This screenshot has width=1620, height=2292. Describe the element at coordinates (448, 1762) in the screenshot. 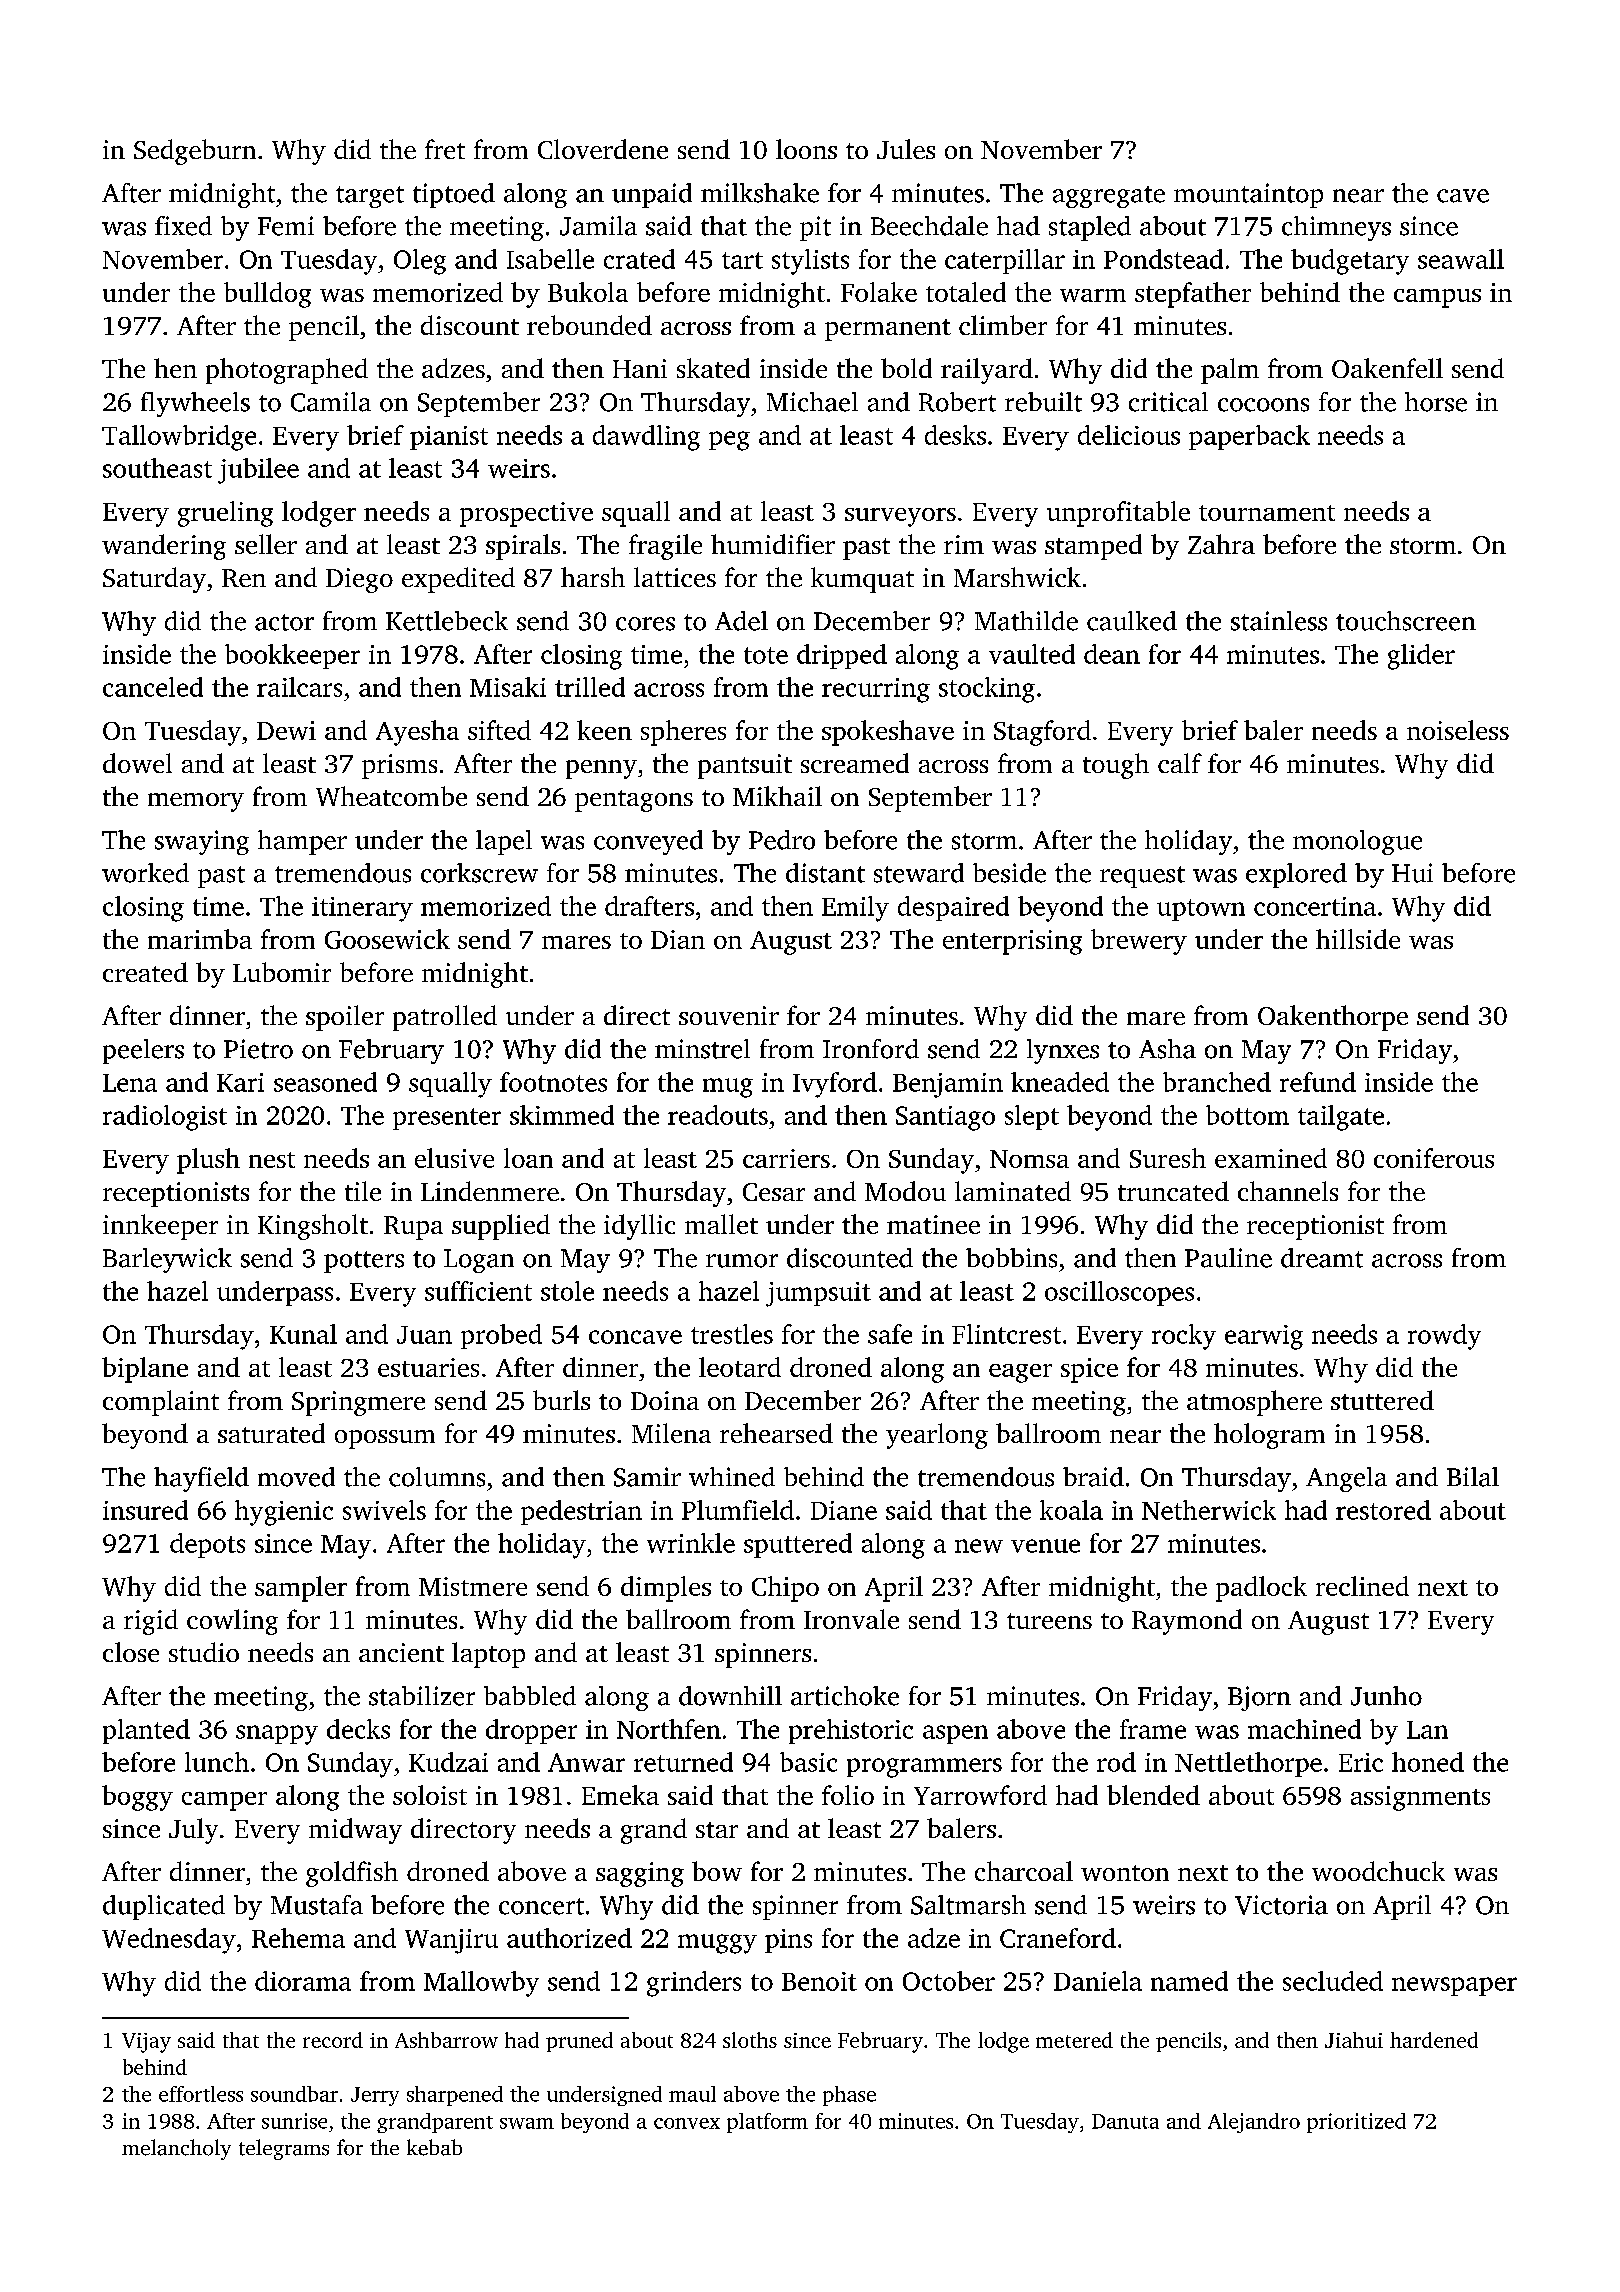

I see `Kudzai` at that location.
